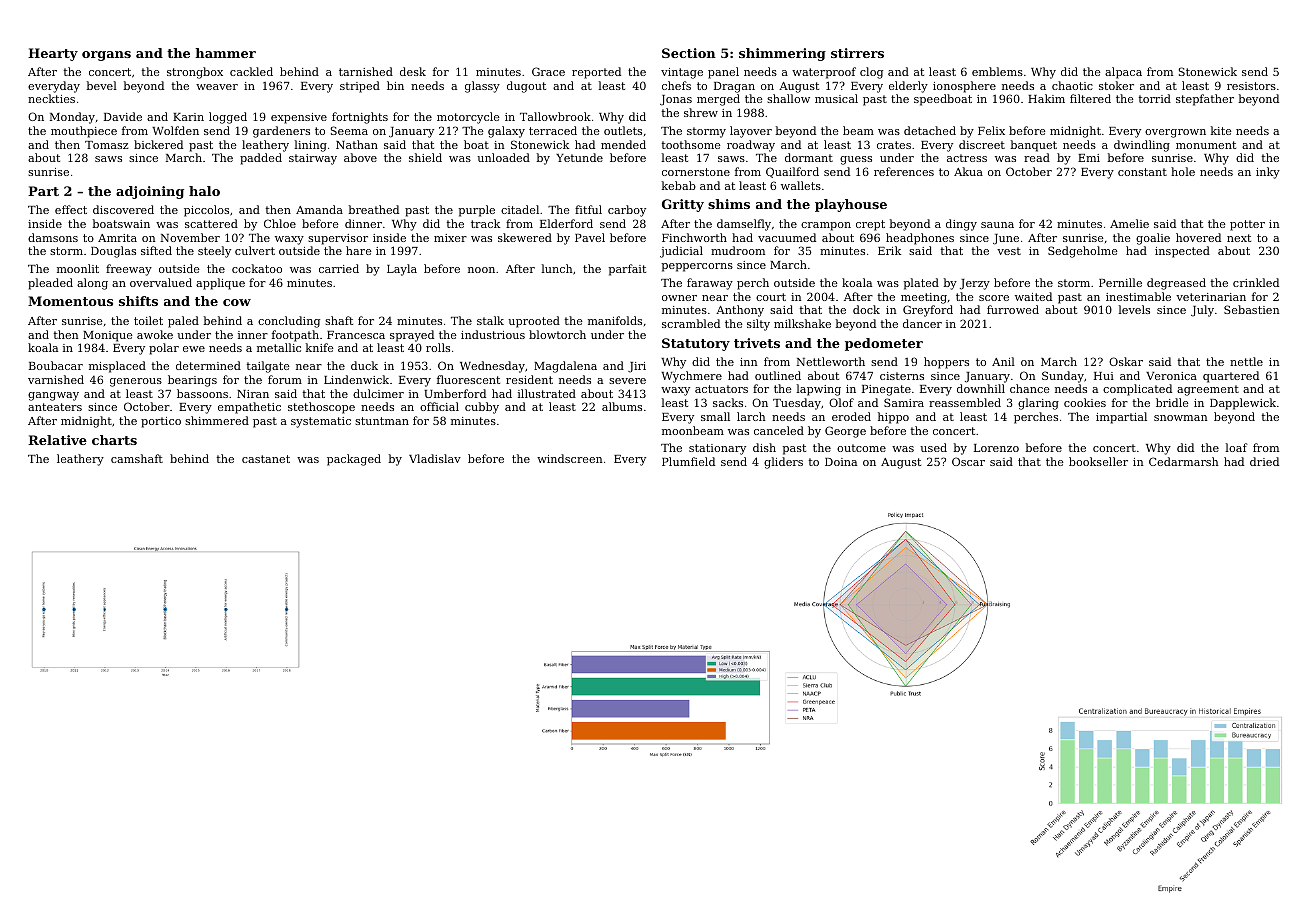 Image resolution: width=1308 pixels, height=924 pixels. Describe the element at coordinates (106, 56) in the screenshot. I see `organs` at that location.
